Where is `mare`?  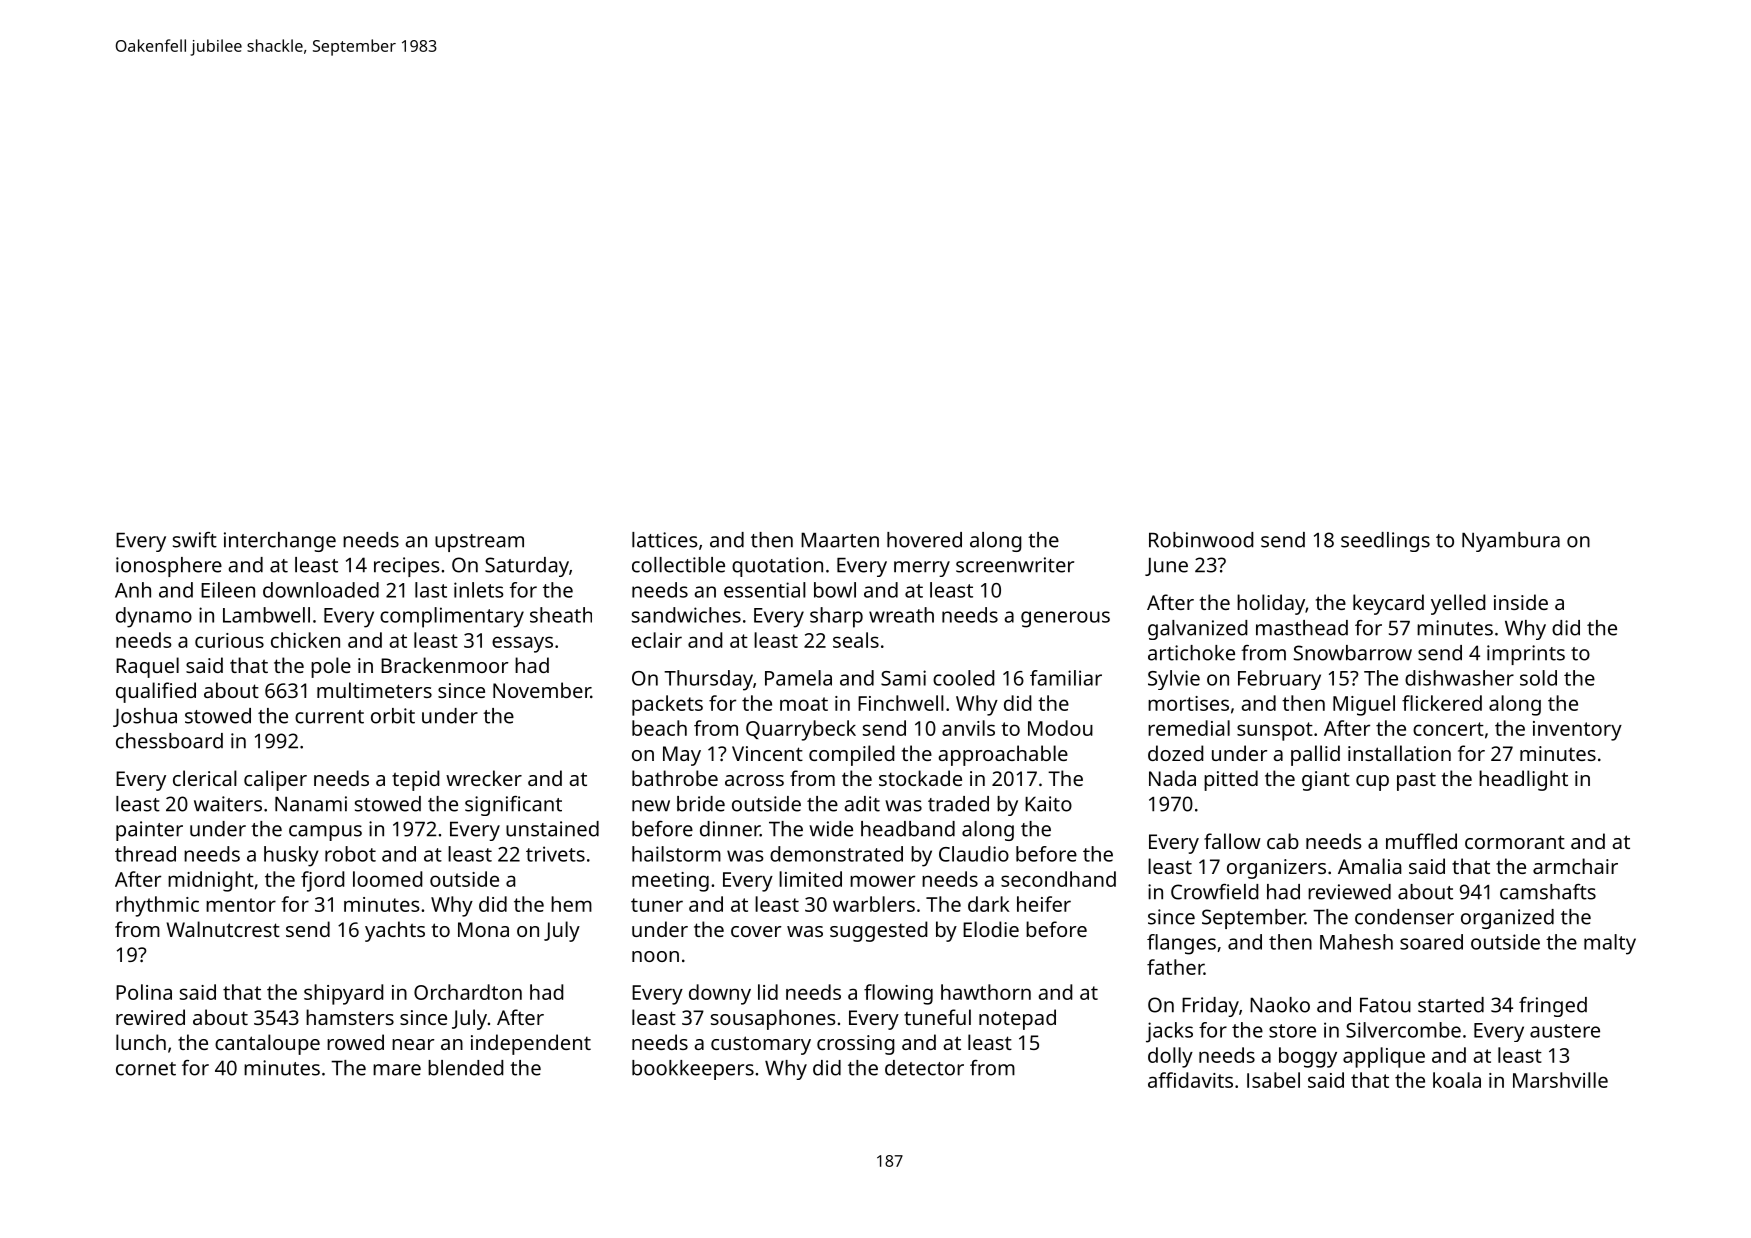 mare is located at coordinates (397, 1070).
